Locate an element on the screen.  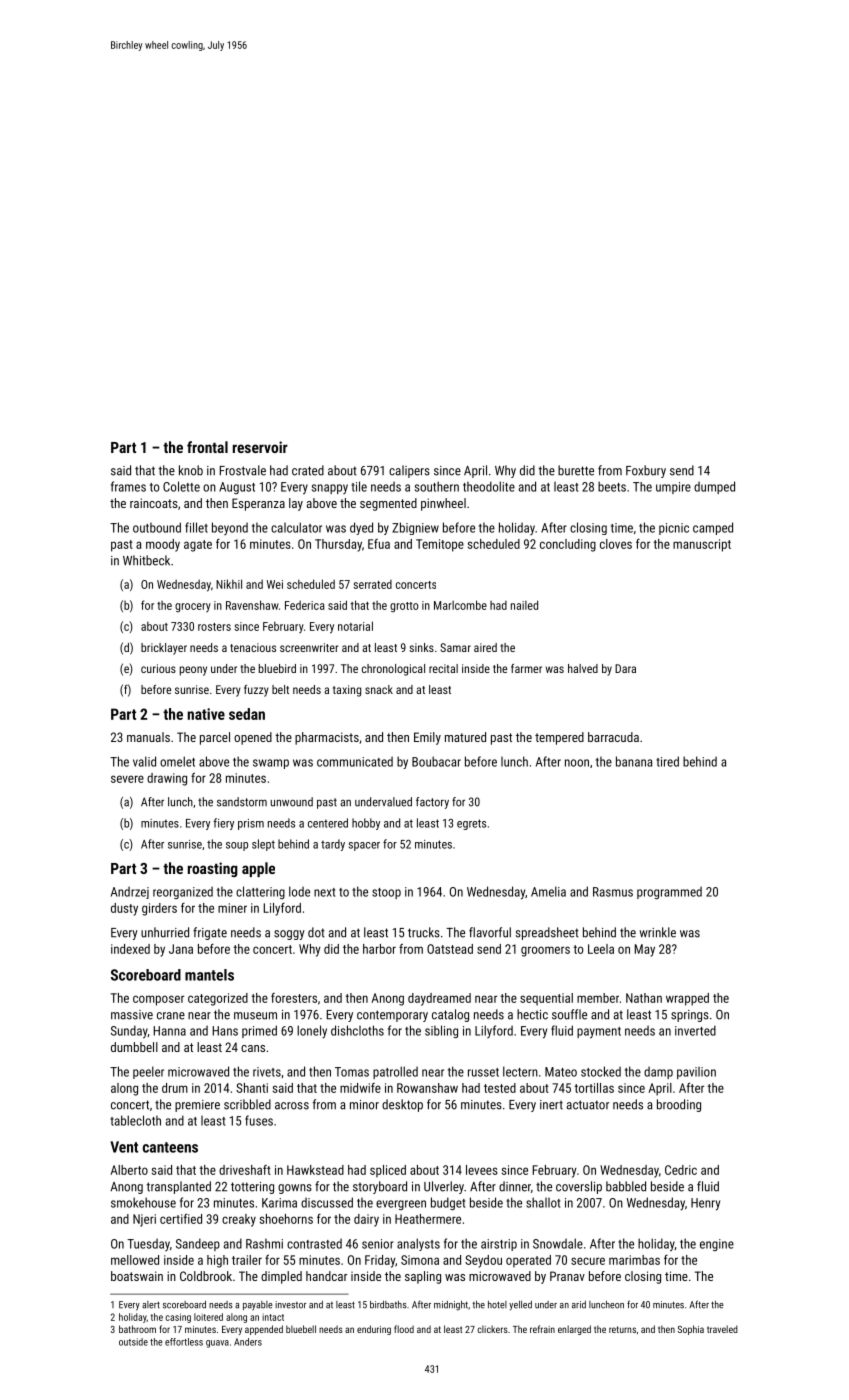
egrets is located at coordinates (471, 824).
